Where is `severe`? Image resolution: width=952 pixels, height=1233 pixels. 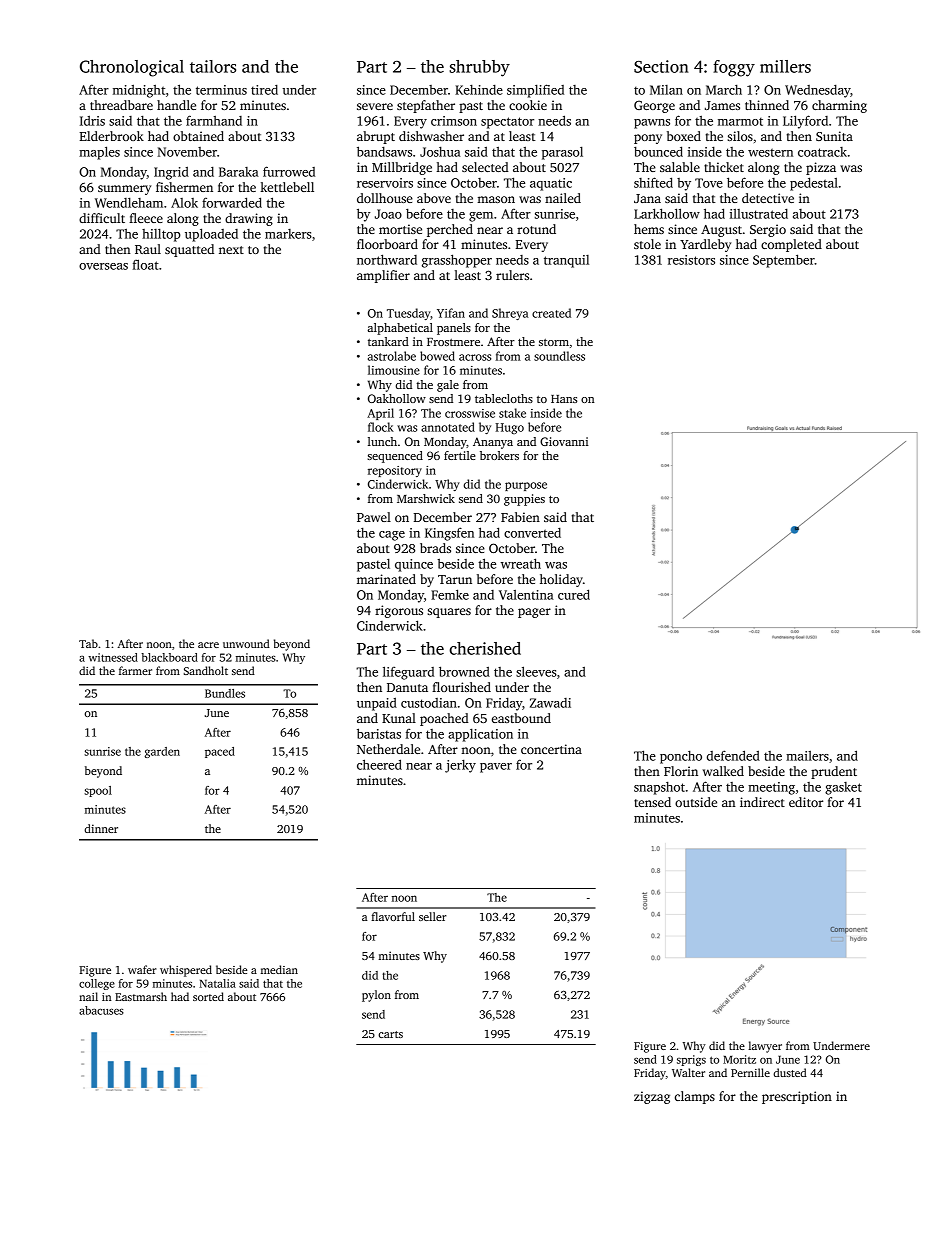
severe is located at coordinates (375, 106).
